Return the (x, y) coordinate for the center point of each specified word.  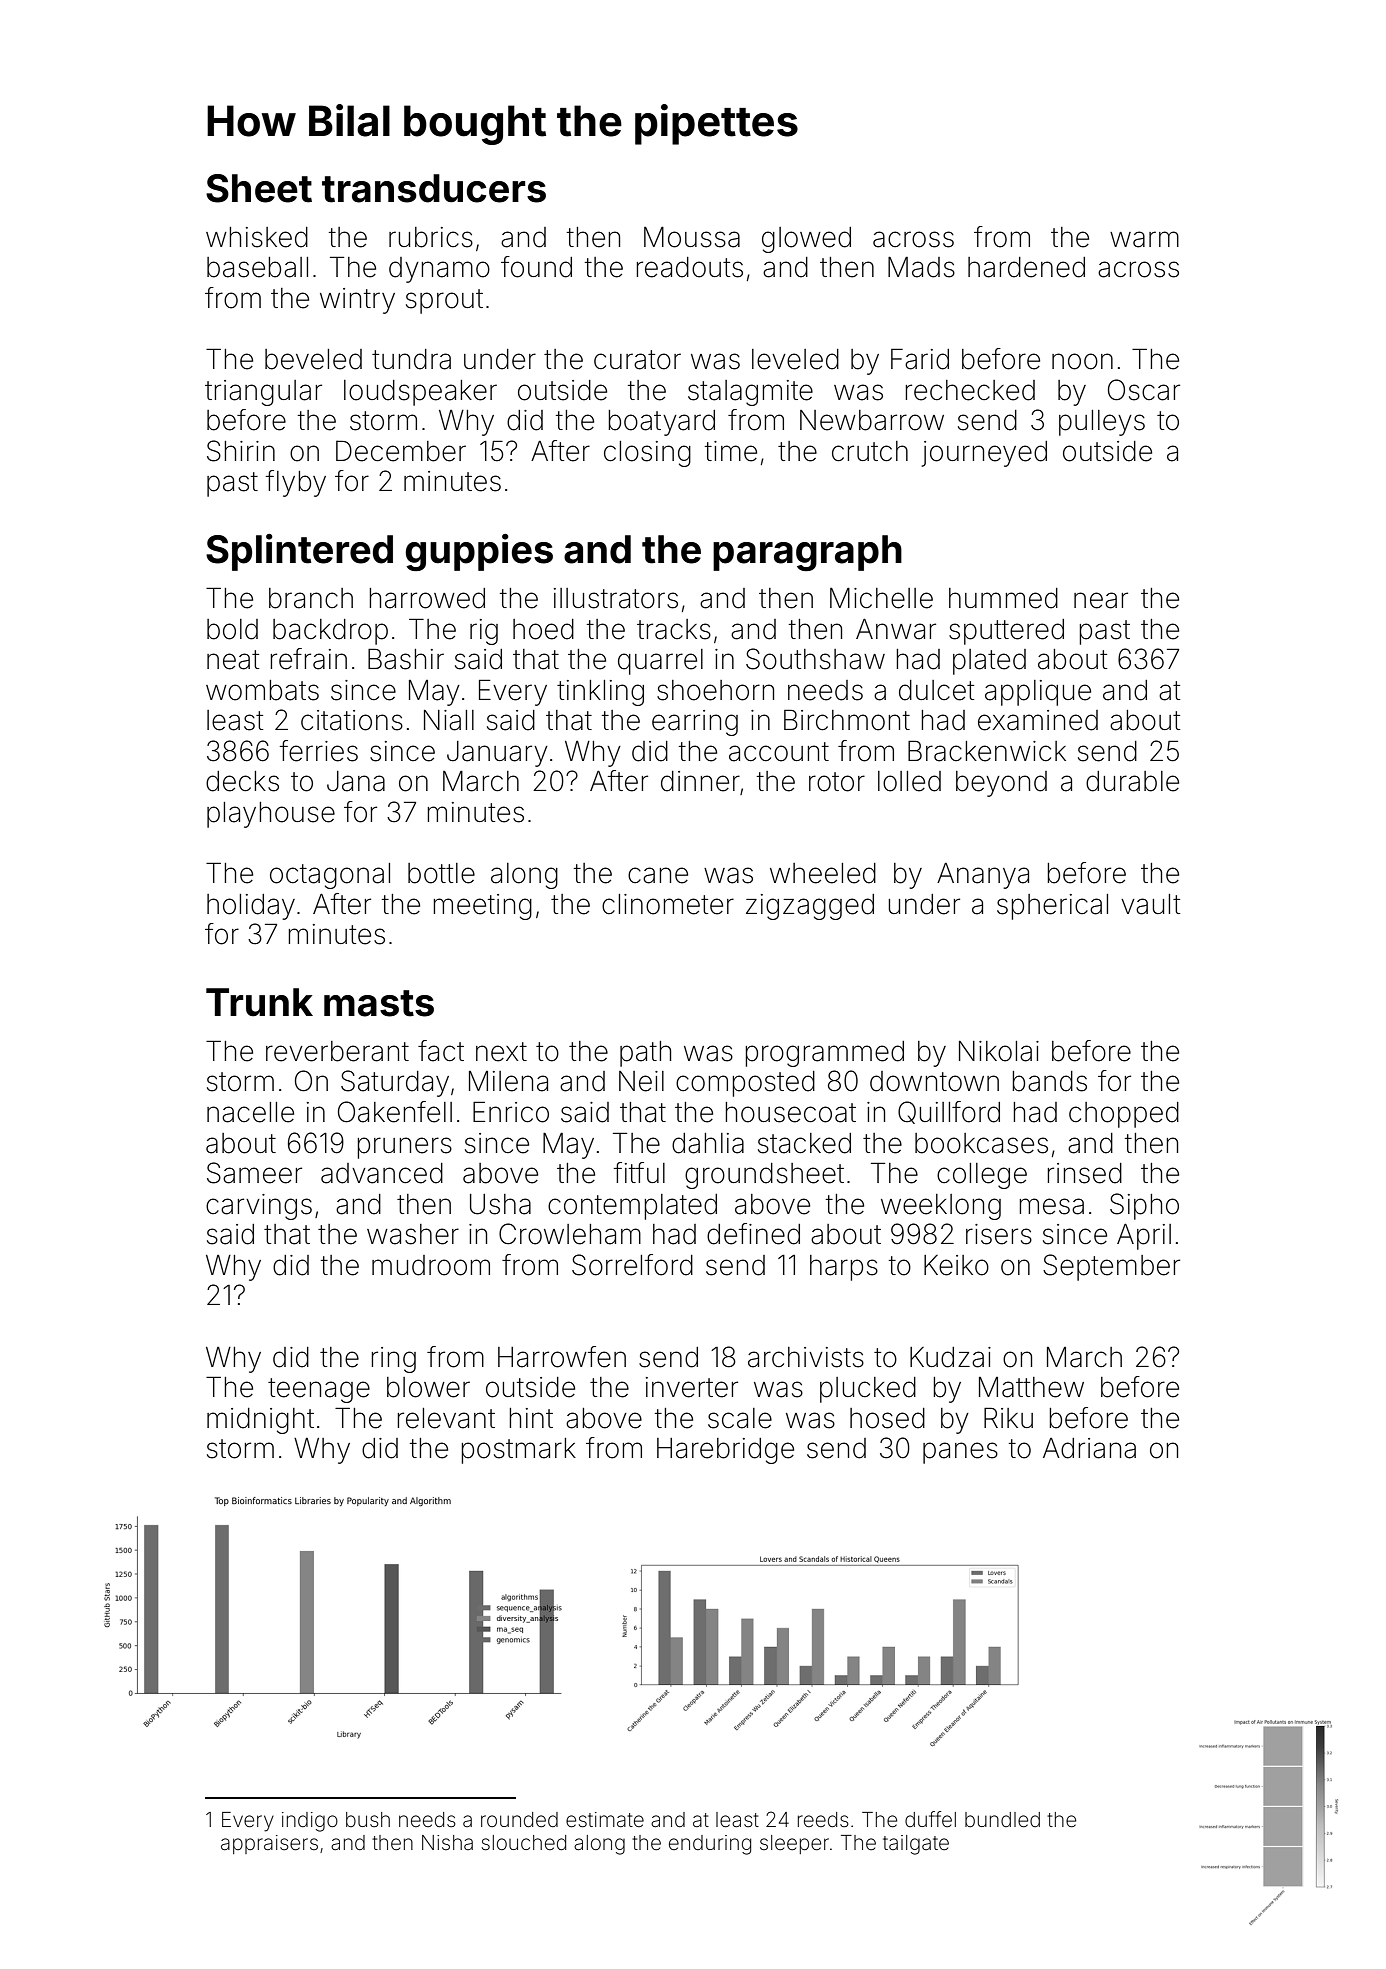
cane (658, 875)
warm (1144, 239)
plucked (868, 1390)
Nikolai (999, 1051)
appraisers (269, 1844)
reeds (823, 1819)
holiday (251, 907)
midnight (260, 1421)
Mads (921, 267)
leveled (795, 359)
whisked (257, 237)
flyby (296, 483)
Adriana (1089, 1448)
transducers (434, 188)
